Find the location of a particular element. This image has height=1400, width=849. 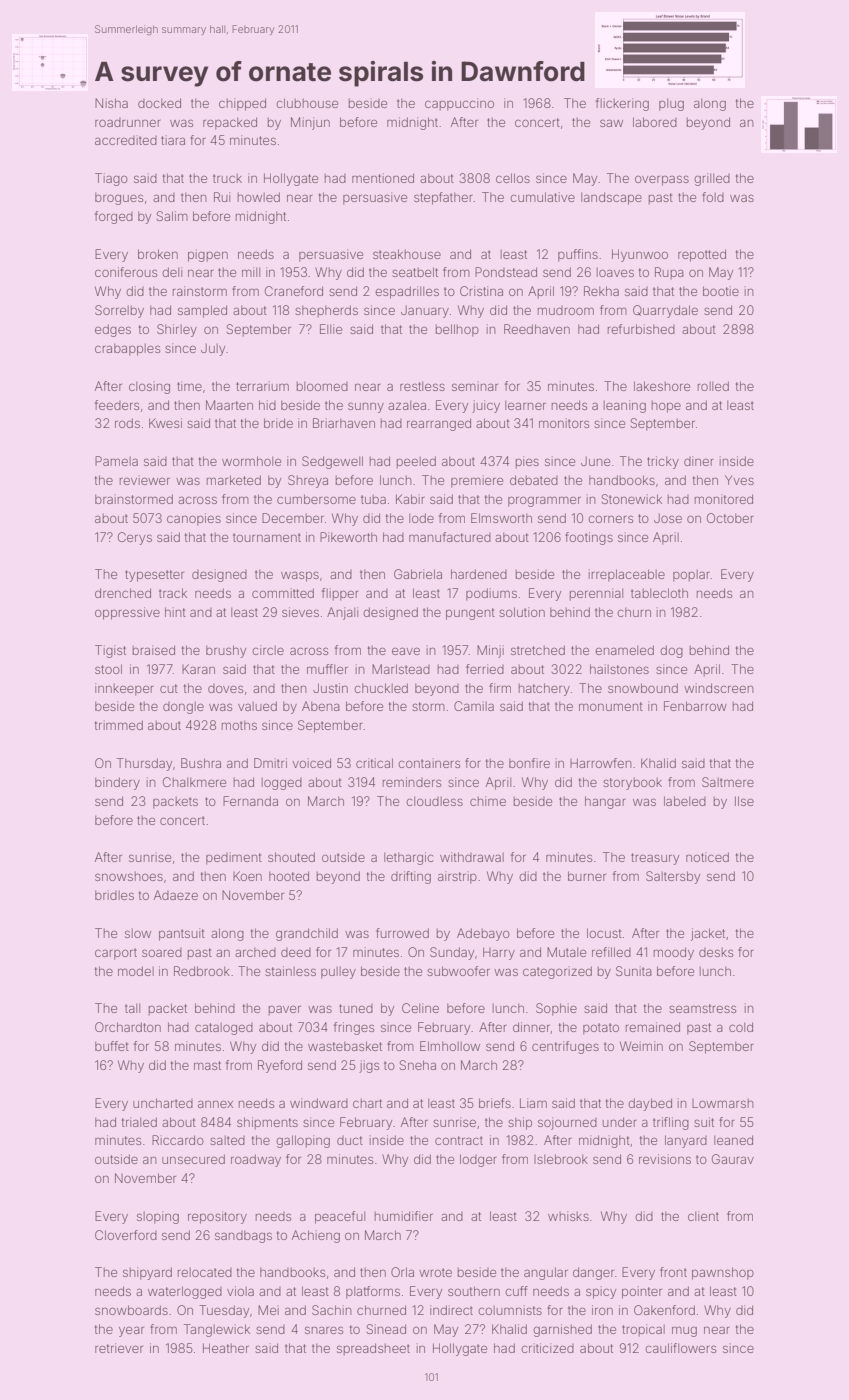

retriever is located at coordinates (119, 1348).
